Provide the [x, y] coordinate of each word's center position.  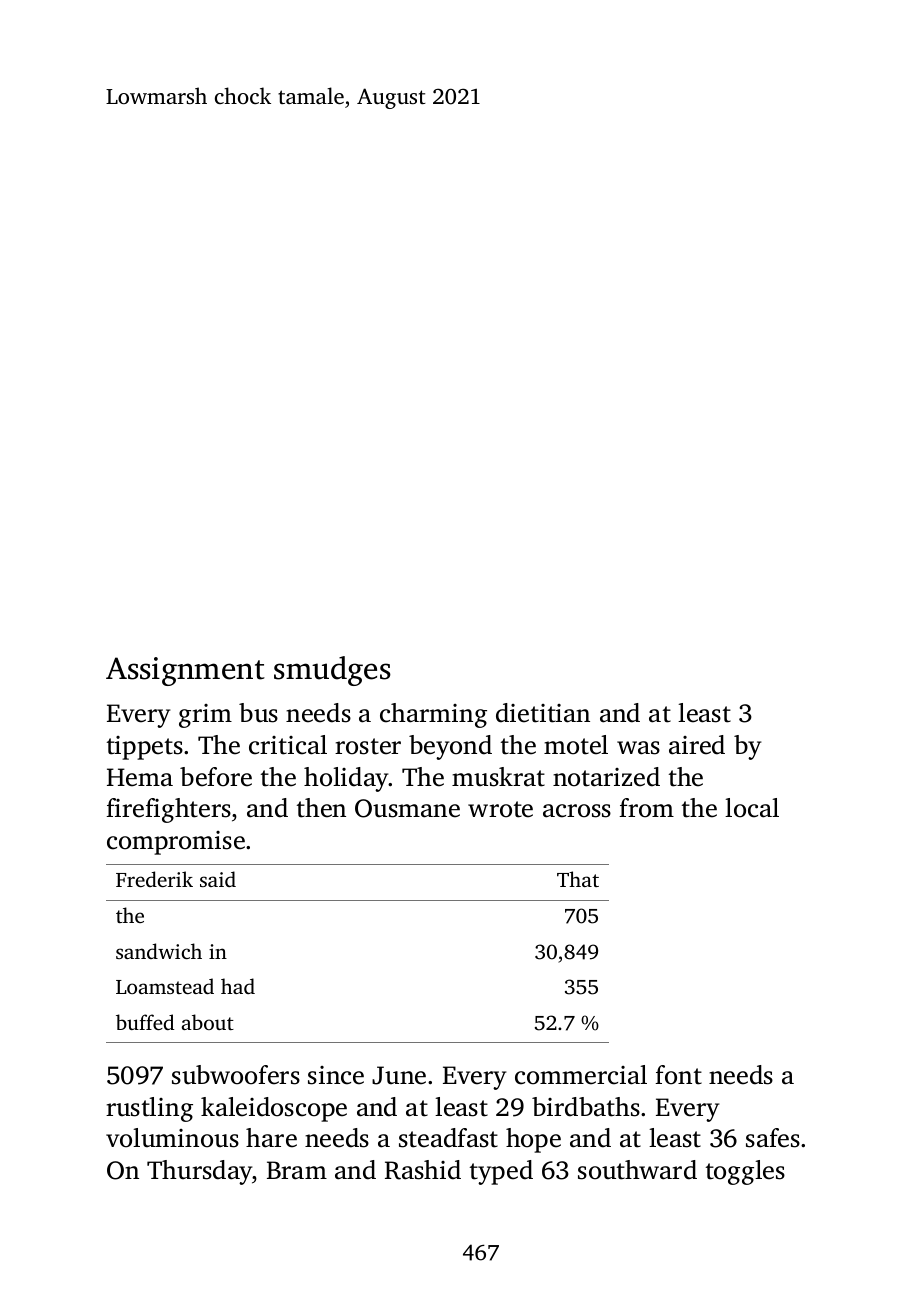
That [578, 879]
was [638, 748]
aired [697, 745]
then [321, 808]
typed [501, 1172]
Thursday [200, 1172]
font [678, 1075]
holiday [346, 779]
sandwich [159, 951]
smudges [332, 671]
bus [258, 713]
